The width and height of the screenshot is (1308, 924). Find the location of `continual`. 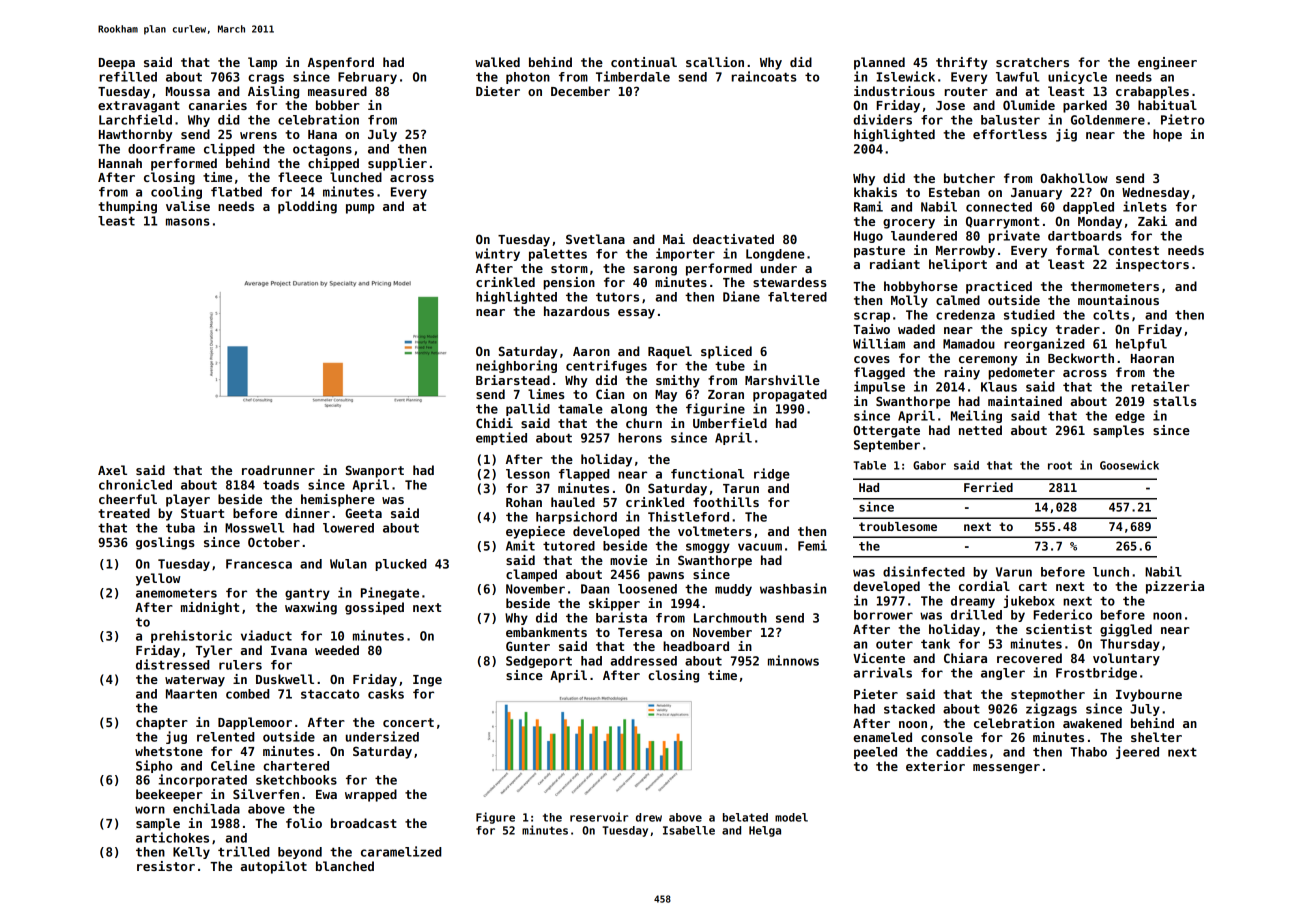

continual is located at coordinates (644, 62).
